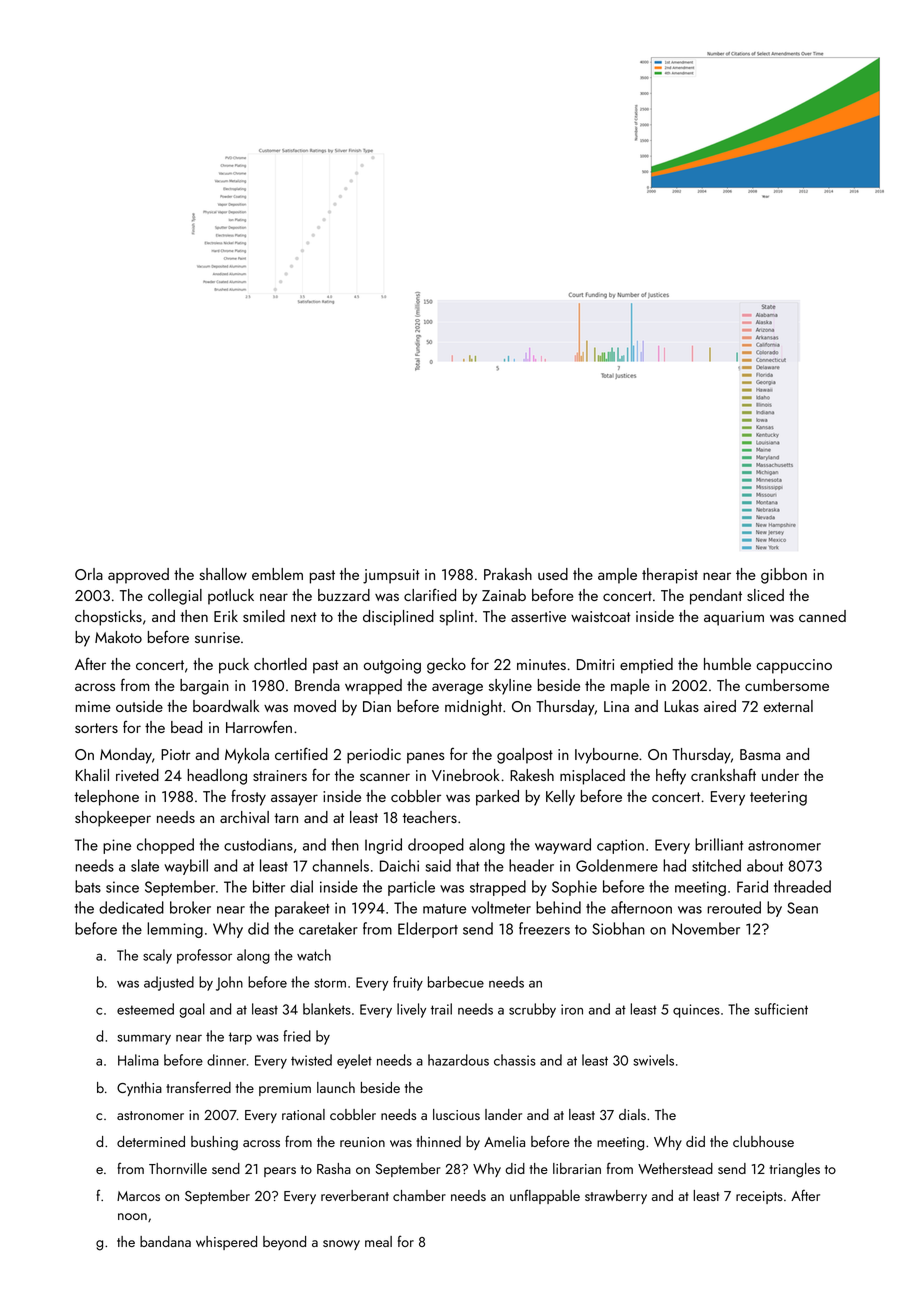 This screenshot has height=1308, width=924. Describe the element at coordinates (620, 846) in the screenshot. I see `caption` at that location.
